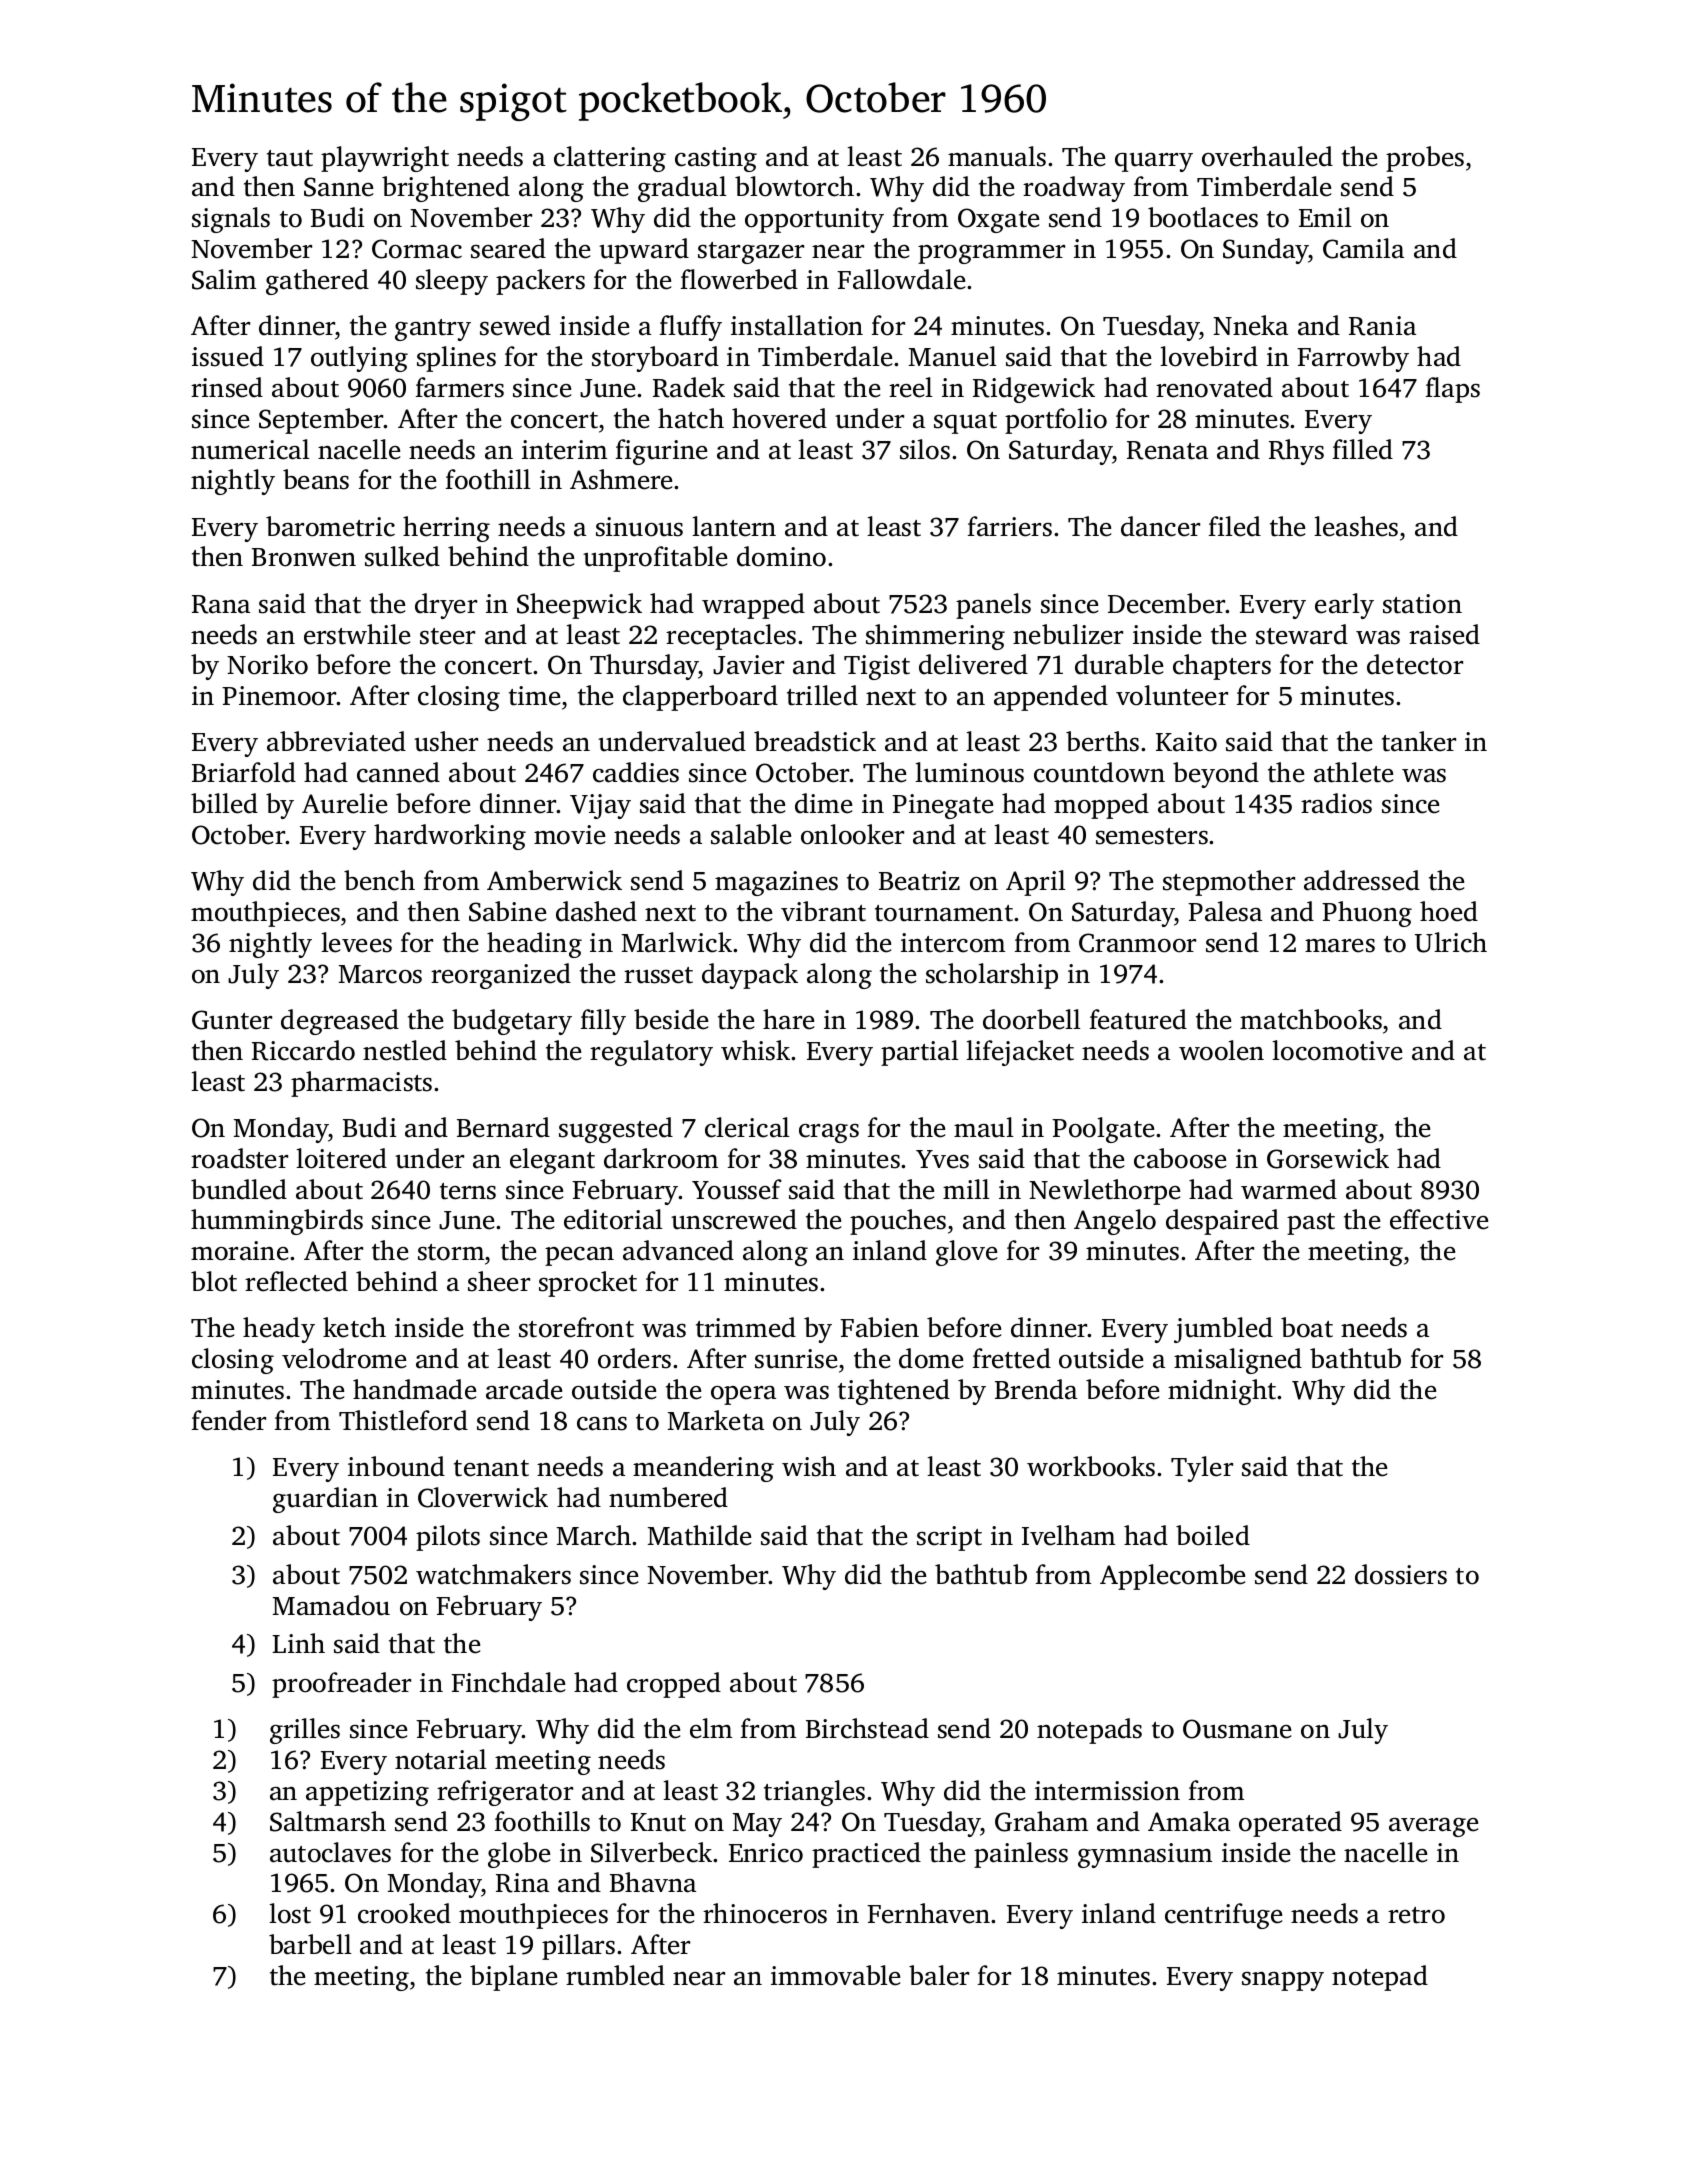  What do you see at coordinates (336, 741) in the document?
I see `abbreviated` at bounding box center [336, 741].
